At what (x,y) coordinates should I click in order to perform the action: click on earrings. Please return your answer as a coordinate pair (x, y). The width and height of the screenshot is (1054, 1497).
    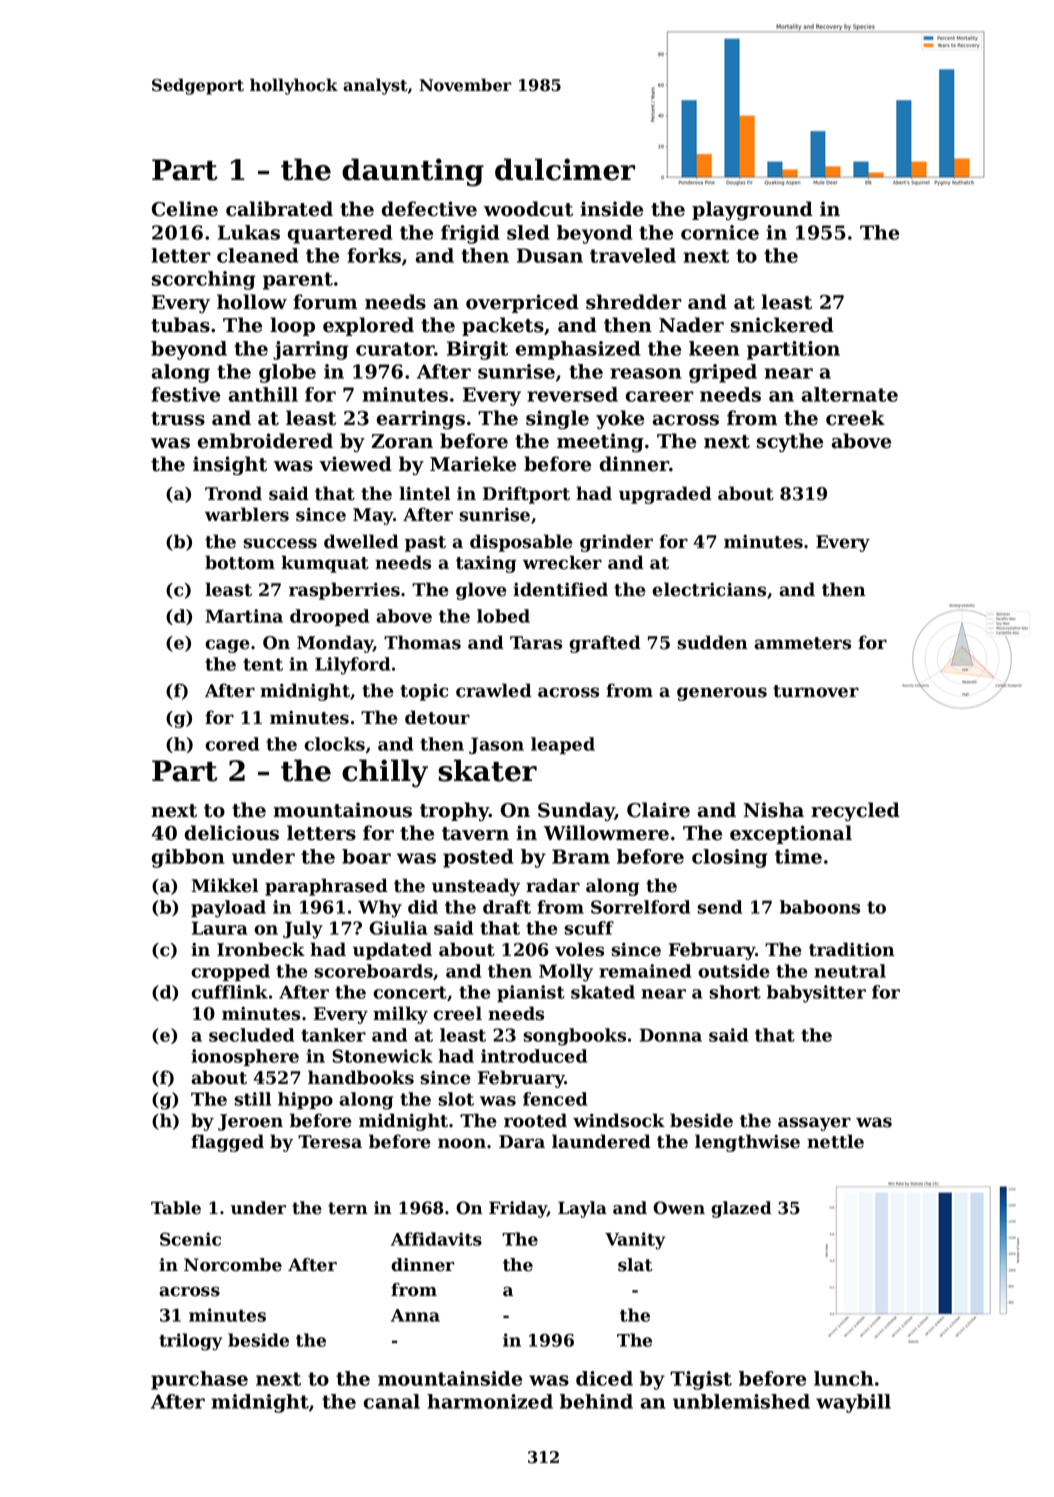
    Looking at the image, I should click on (421, 420).
